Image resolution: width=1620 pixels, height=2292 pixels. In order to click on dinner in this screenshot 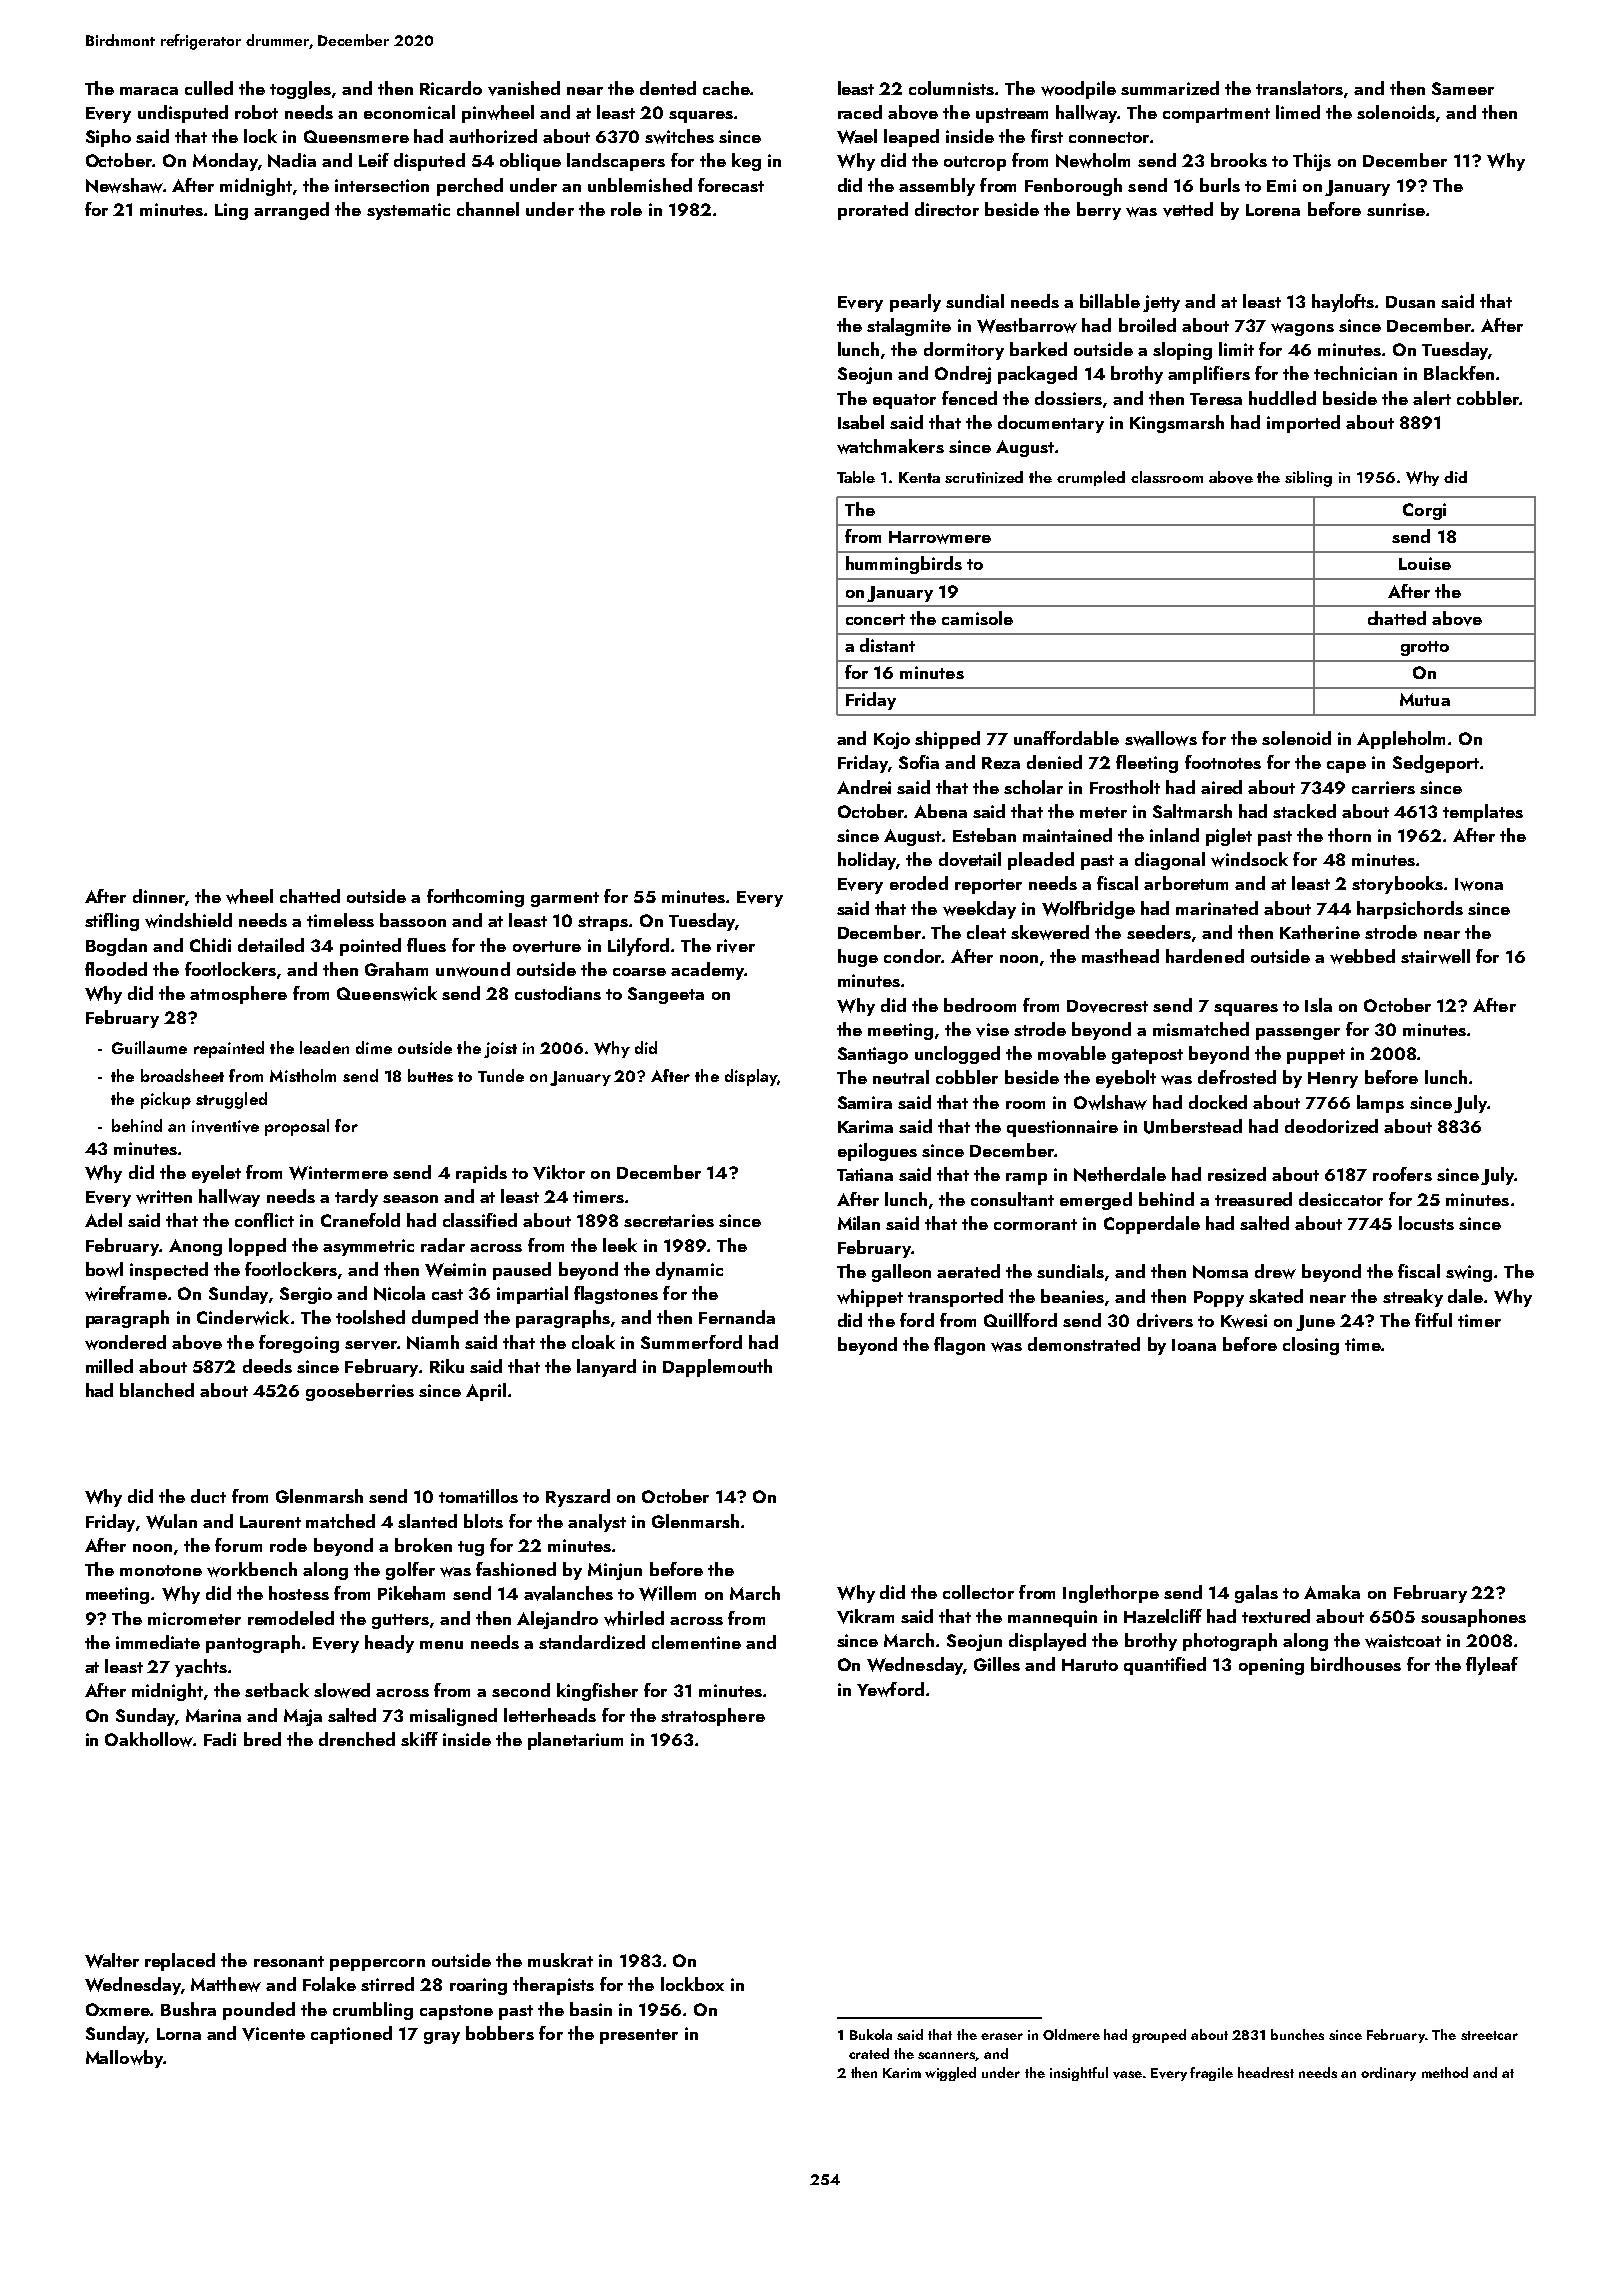, I will do `click(159, 896)`.
